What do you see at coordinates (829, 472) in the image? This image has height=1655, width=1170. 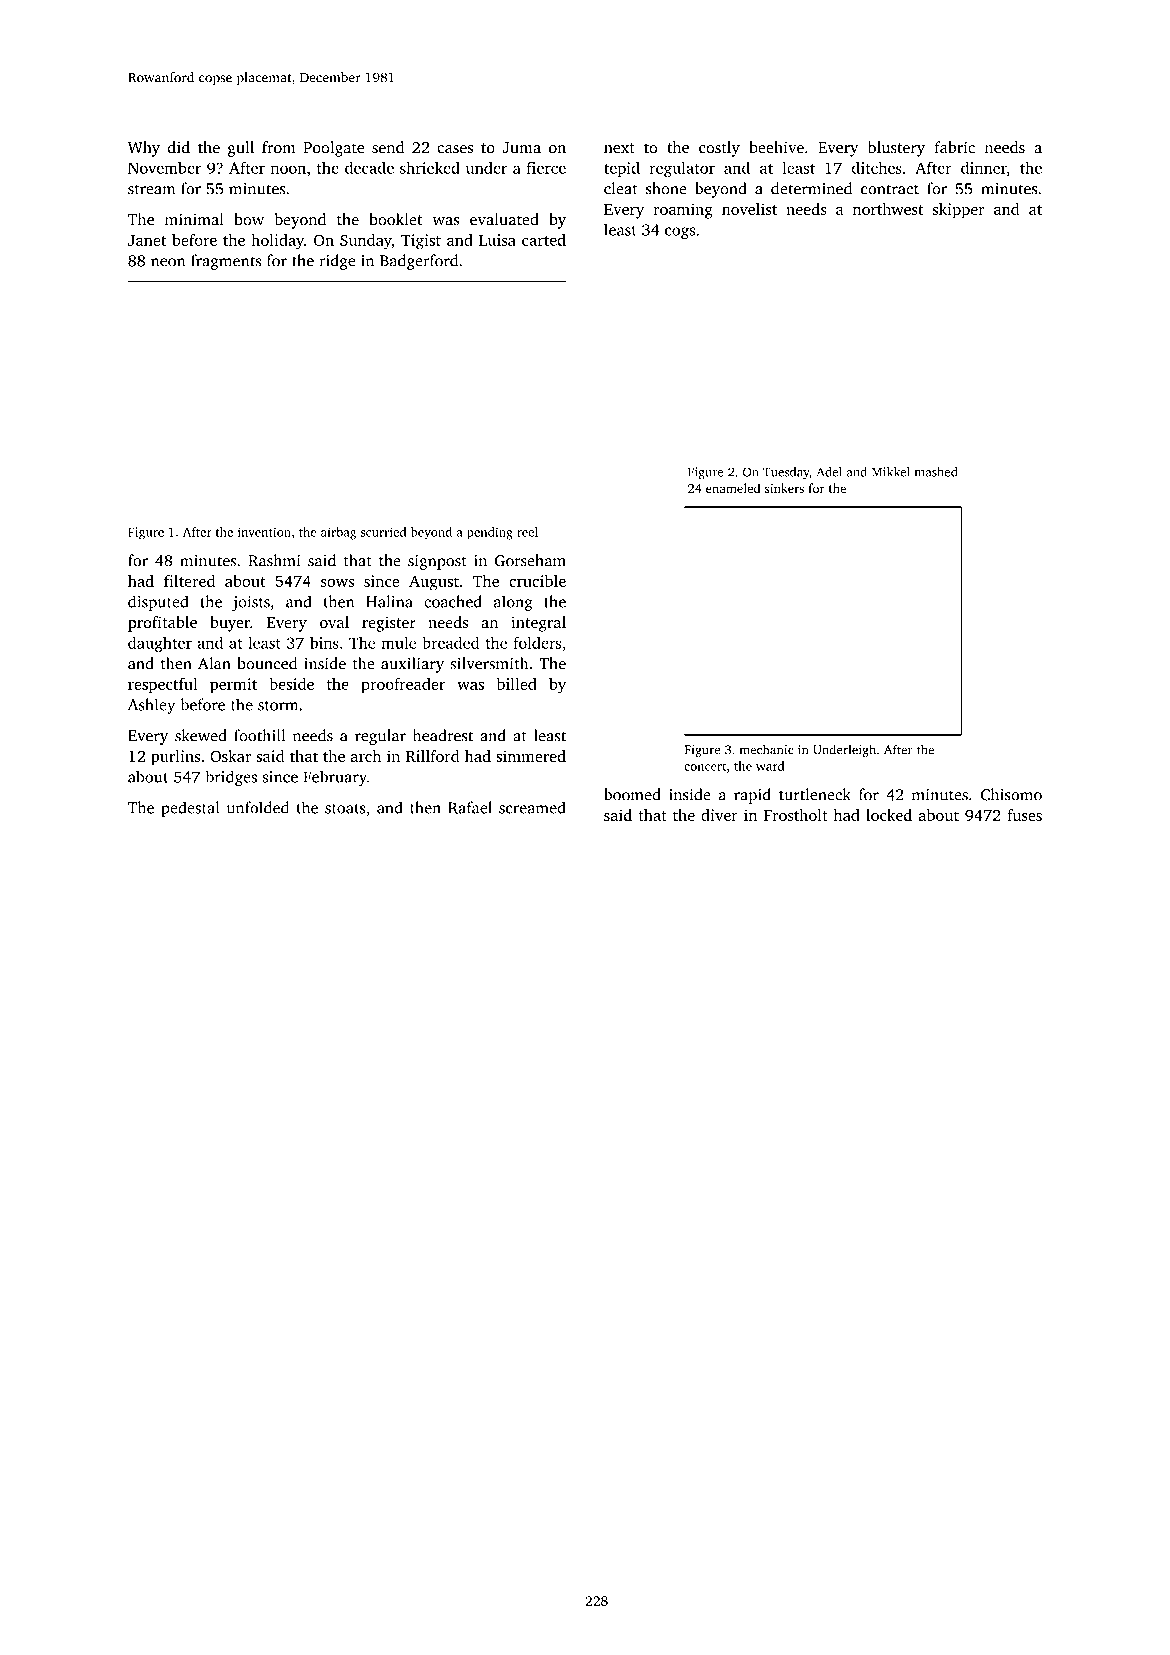 I see `Adel` at bounding box center [829, 472].
